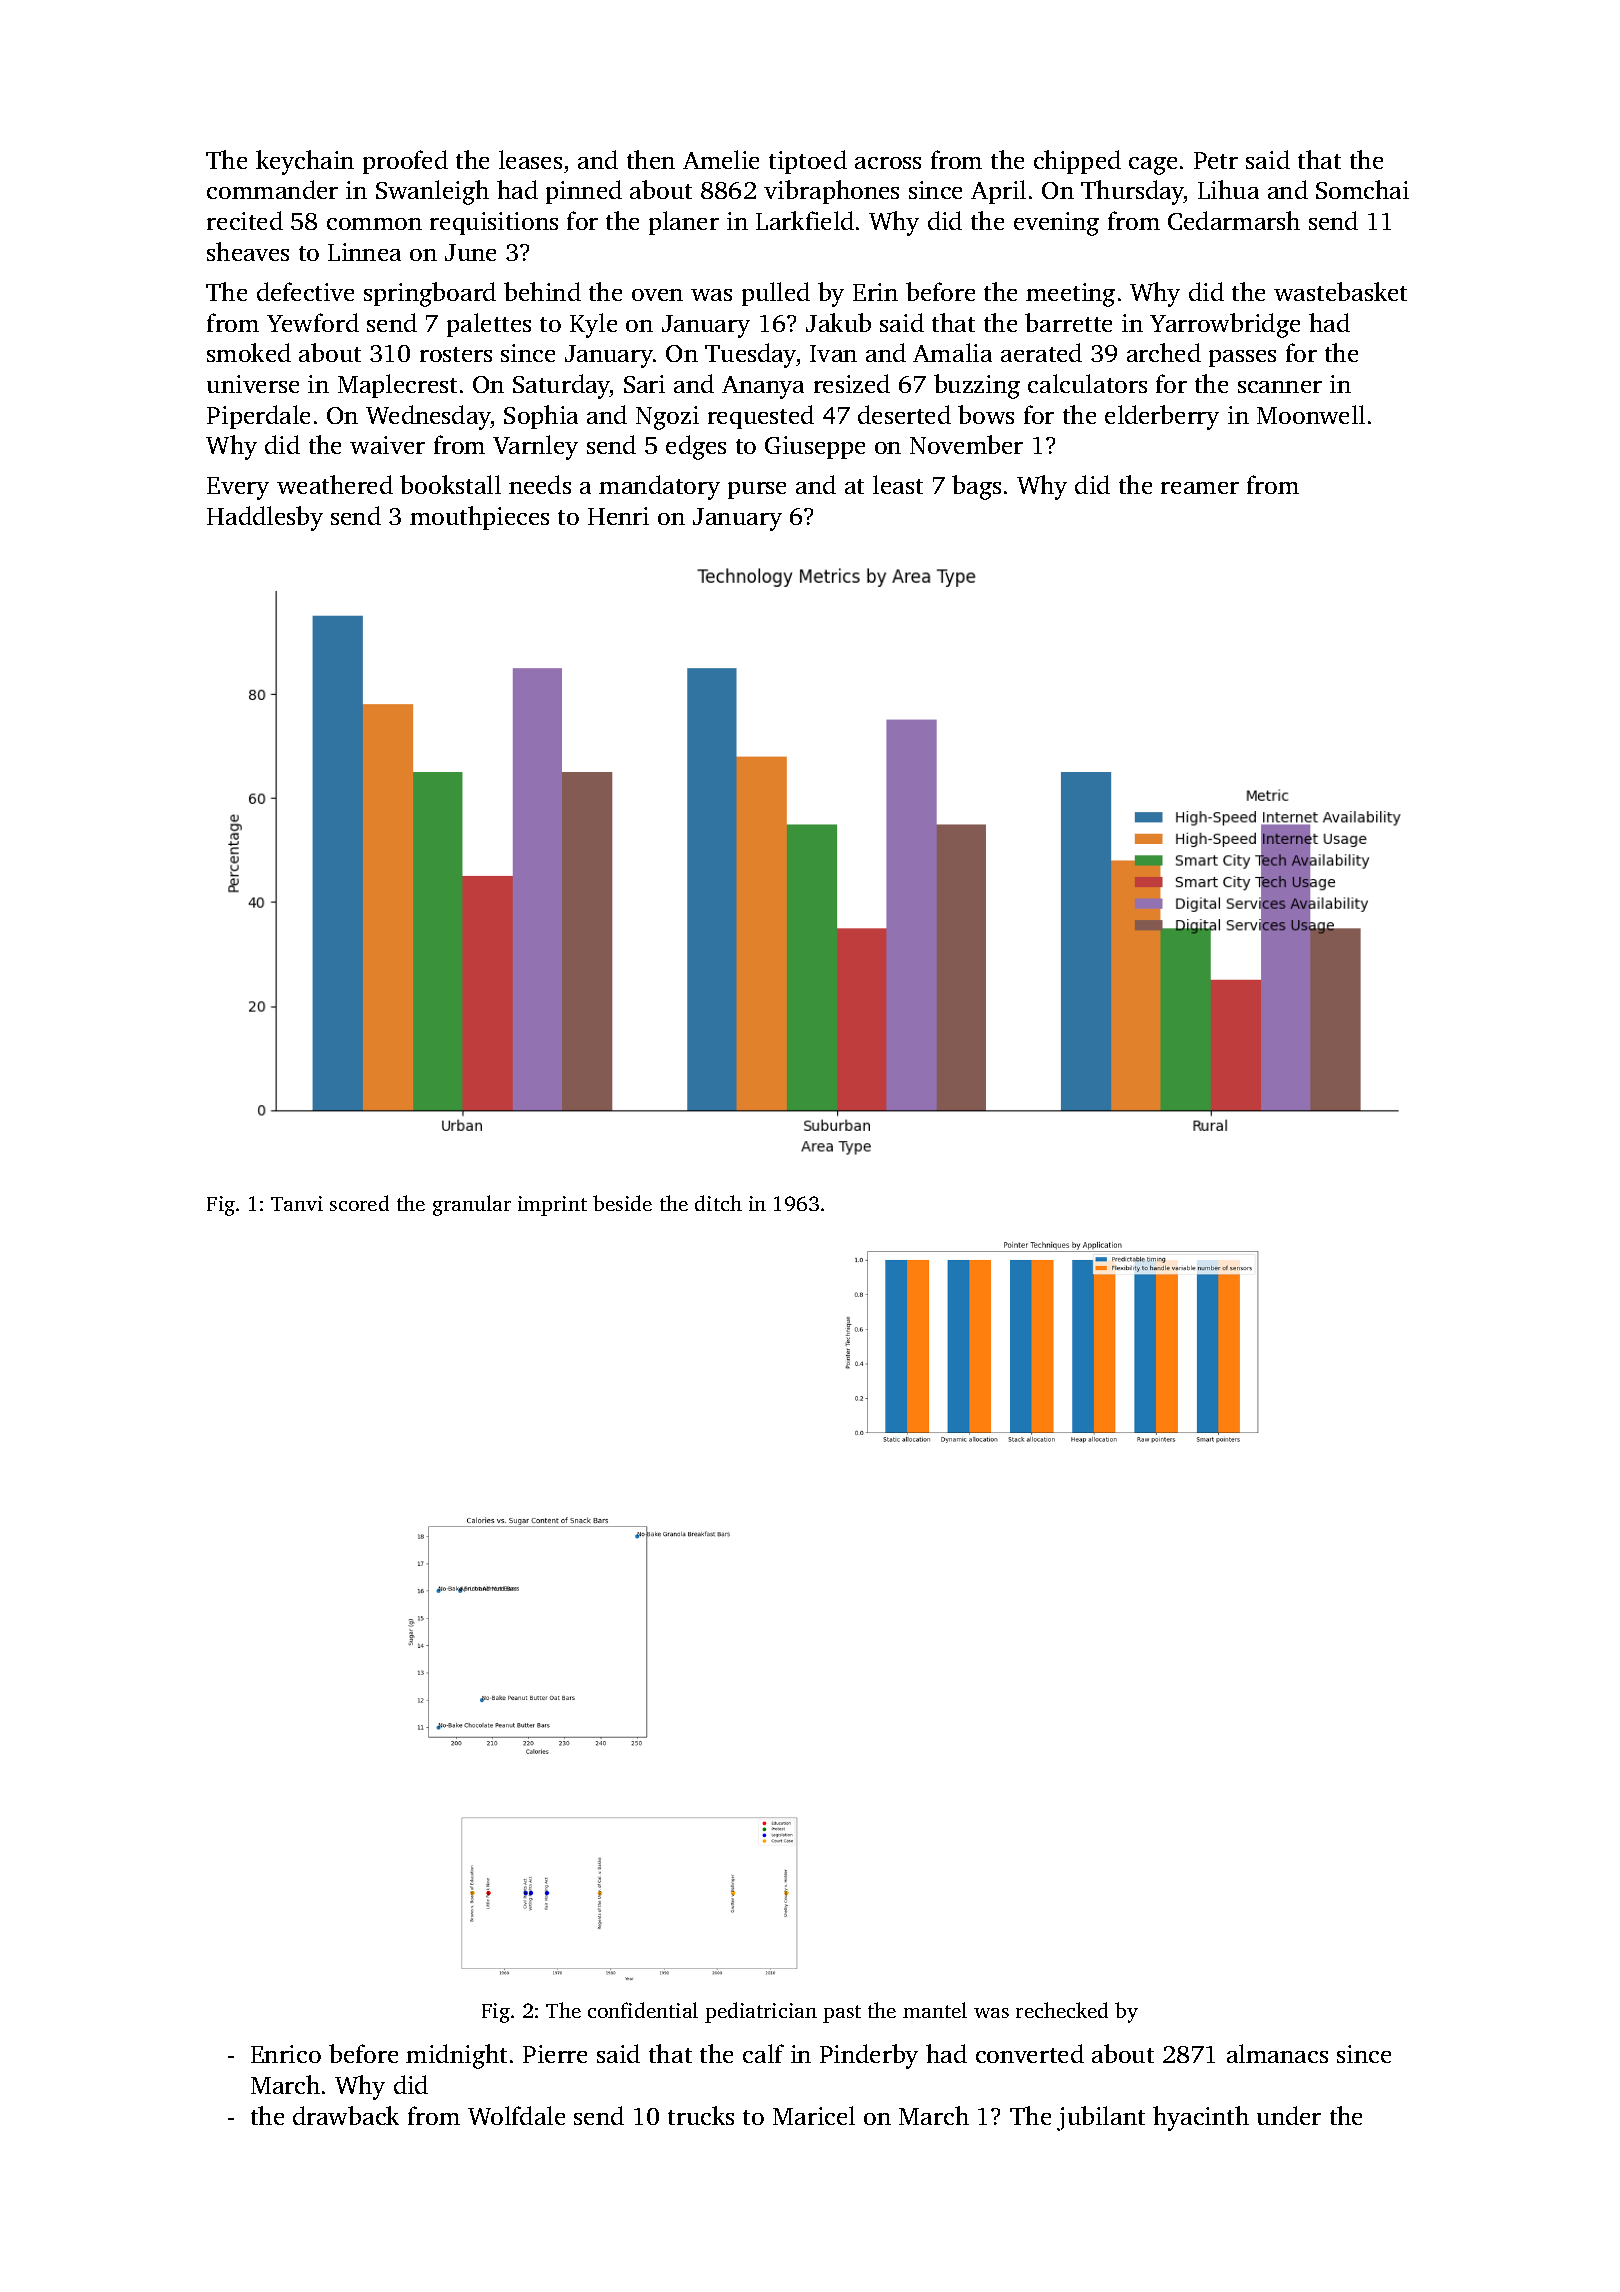  I want to click on scored, so click(359, 1203).
